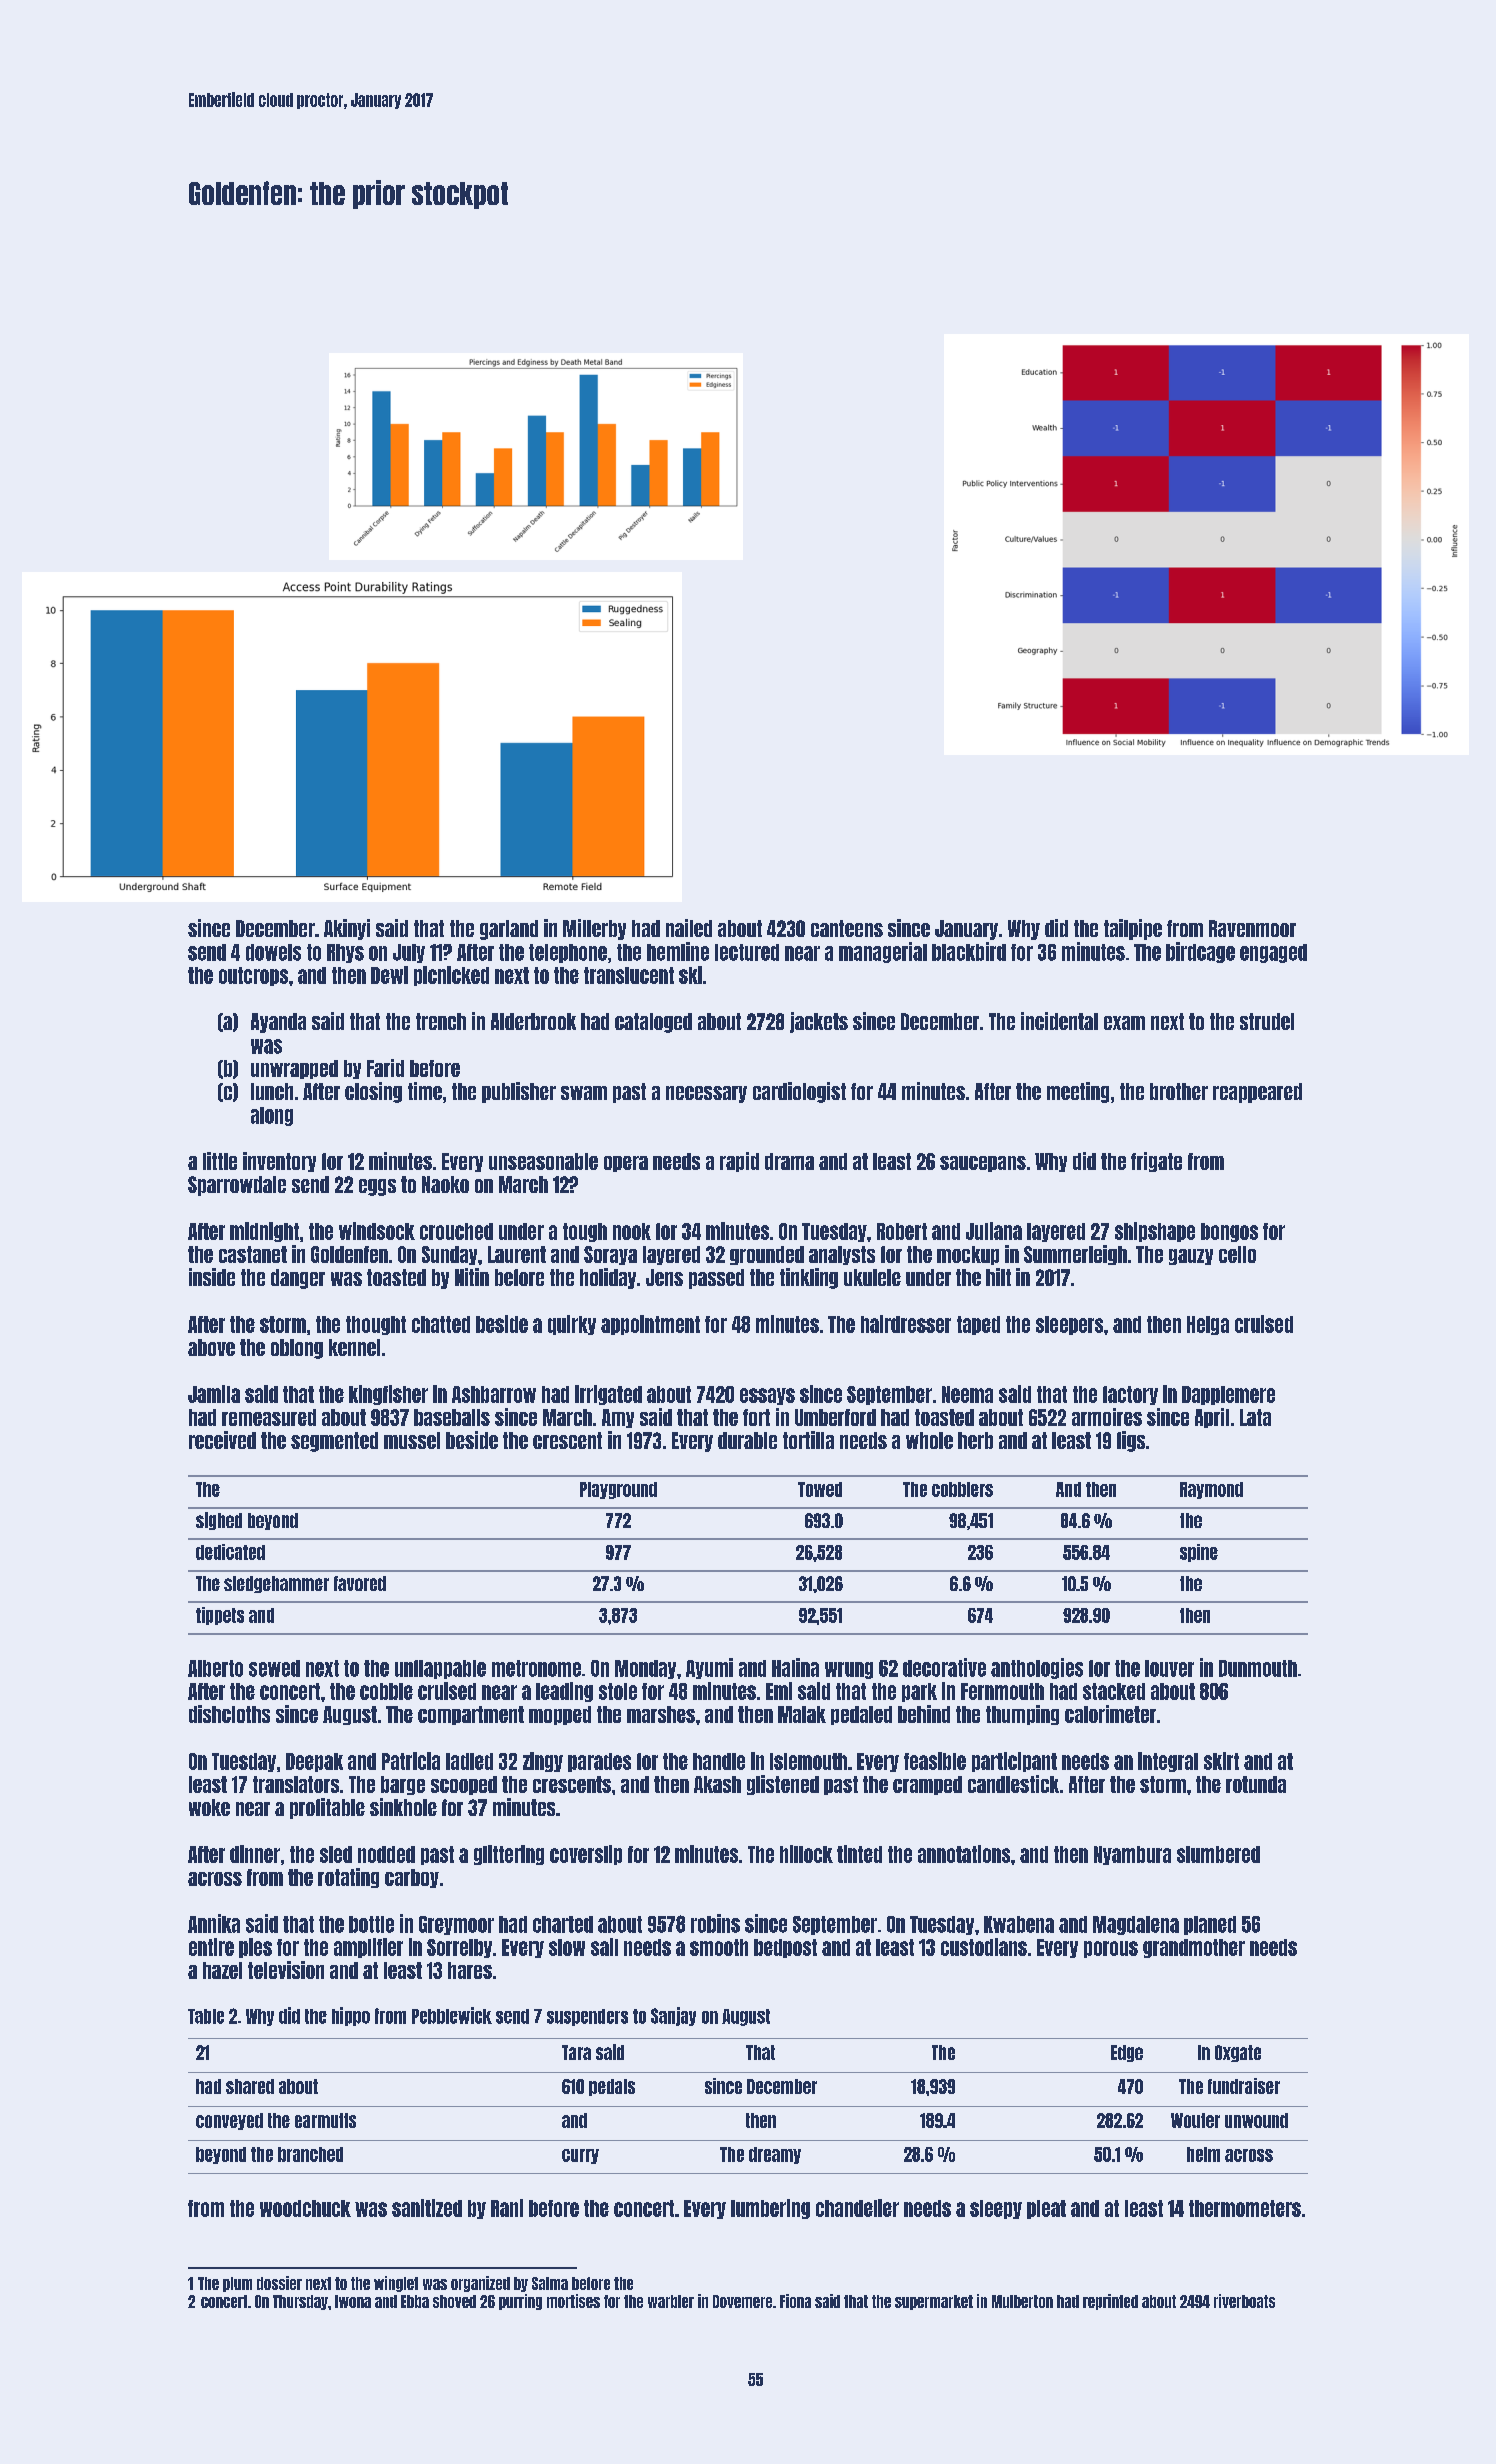  What do you see at coordinates (360, 1583) in the page?
I see `favored` at bounding box center [360, 1583].
